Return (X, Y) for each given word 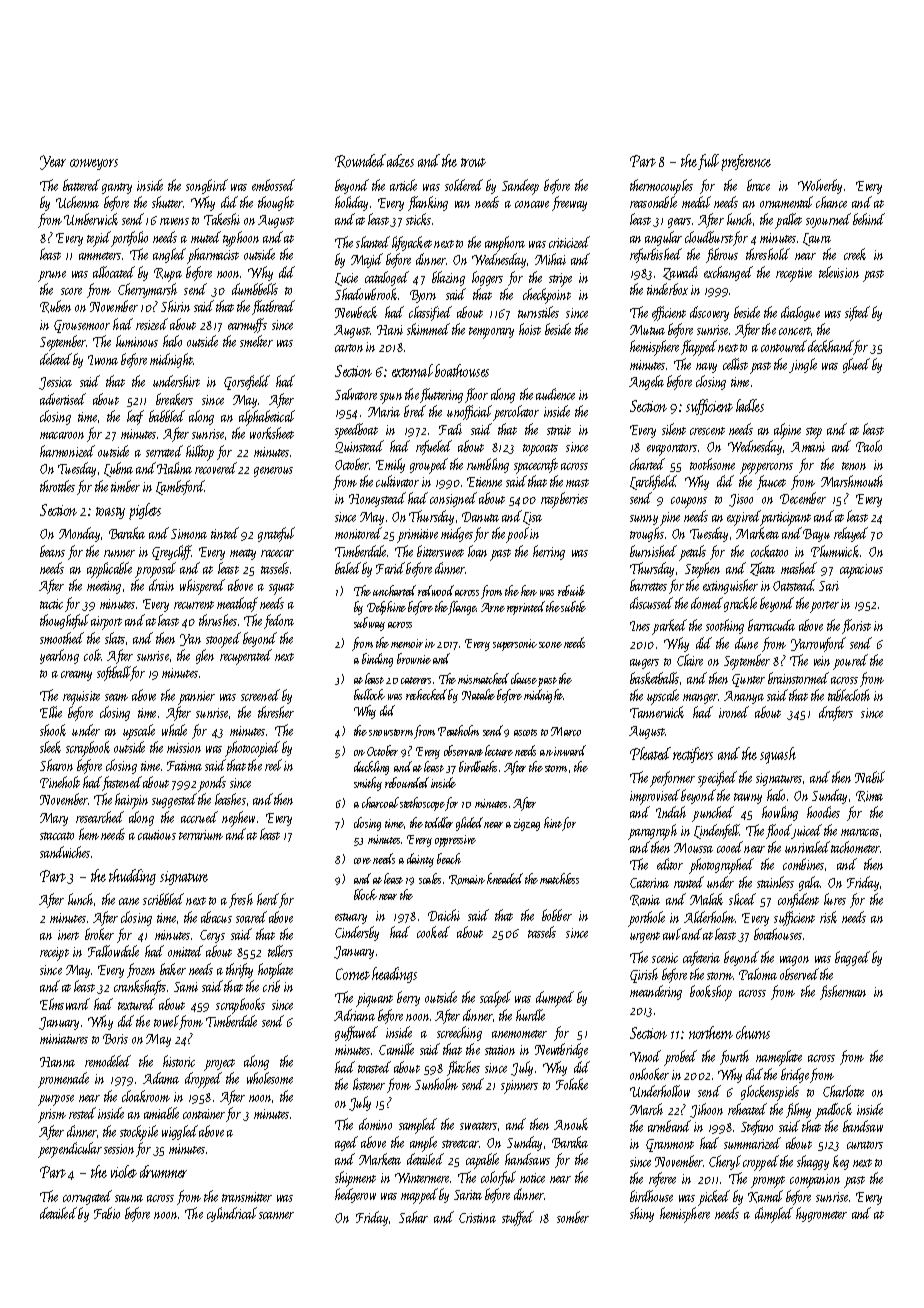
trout (473, 162)
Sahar (413, 1217)
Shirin (175, 306)
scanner (276, 1215)
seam (116, 697)
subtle (573, 606)
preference (746, 162)
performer (672, 779)
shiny (642, 1214)
